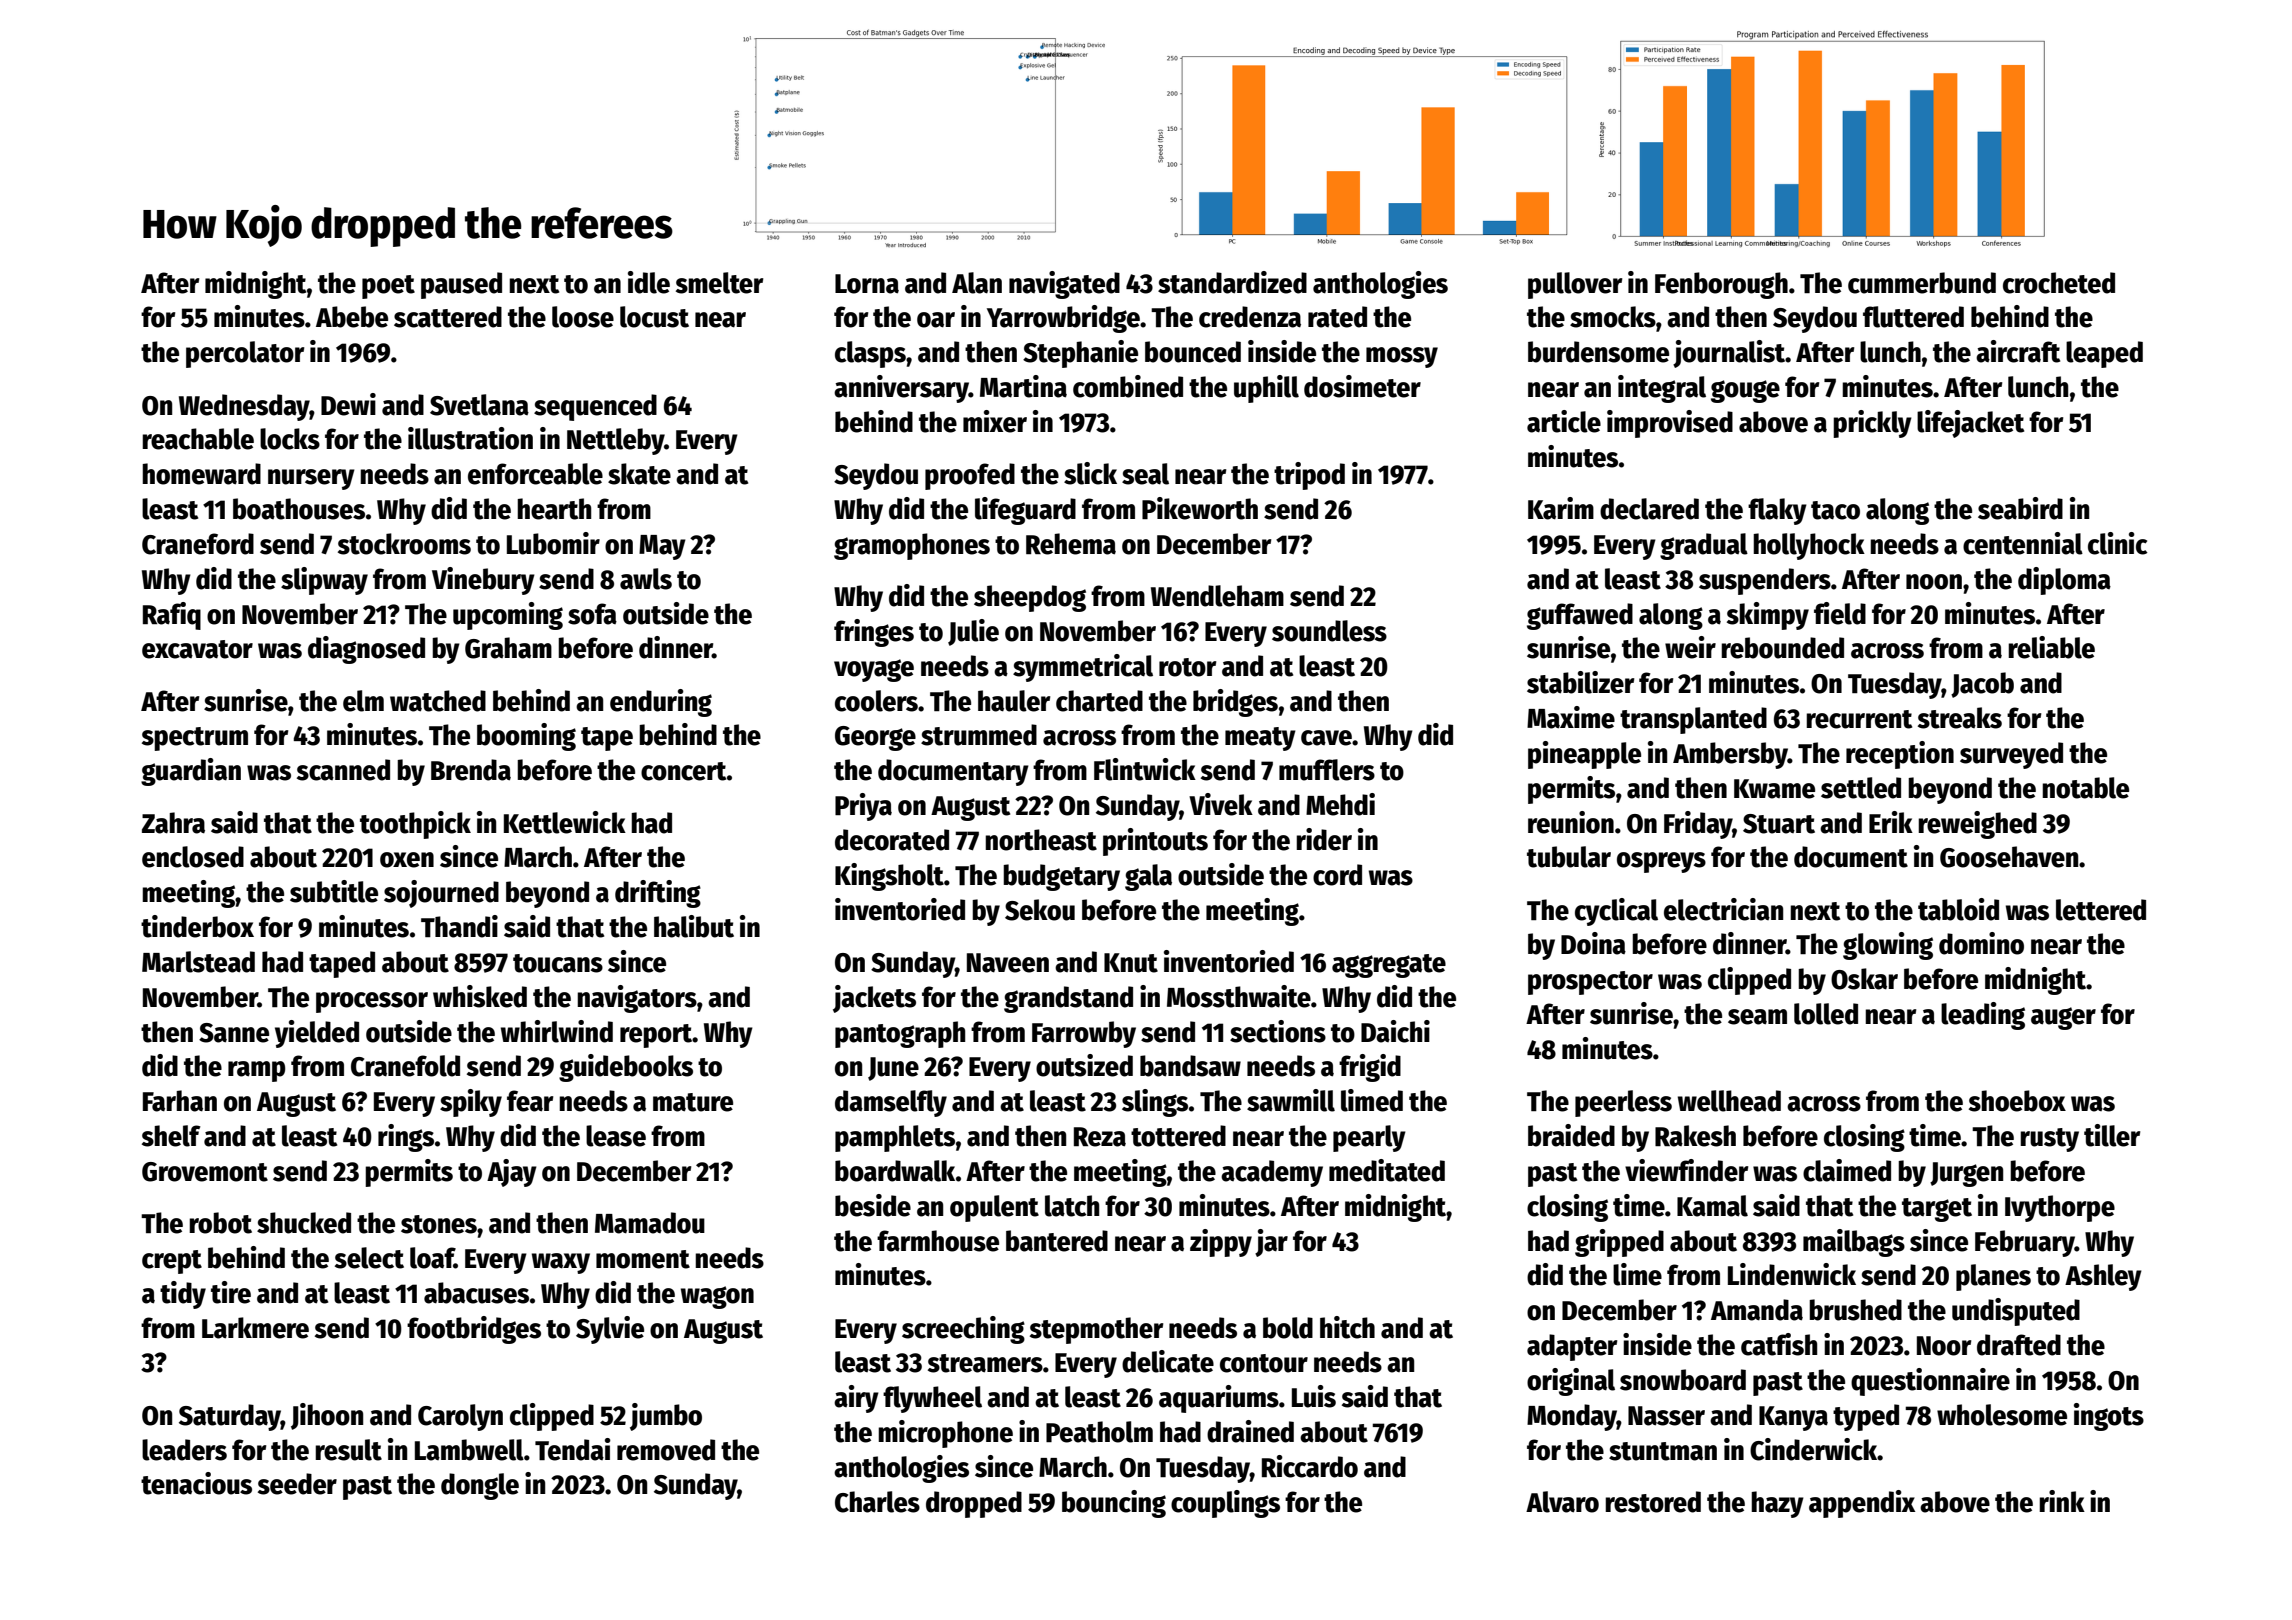 This document has width=2292, height=1620. Describe the element at coordinates (2051, 647) in the document. I see `reliable` at that location.
